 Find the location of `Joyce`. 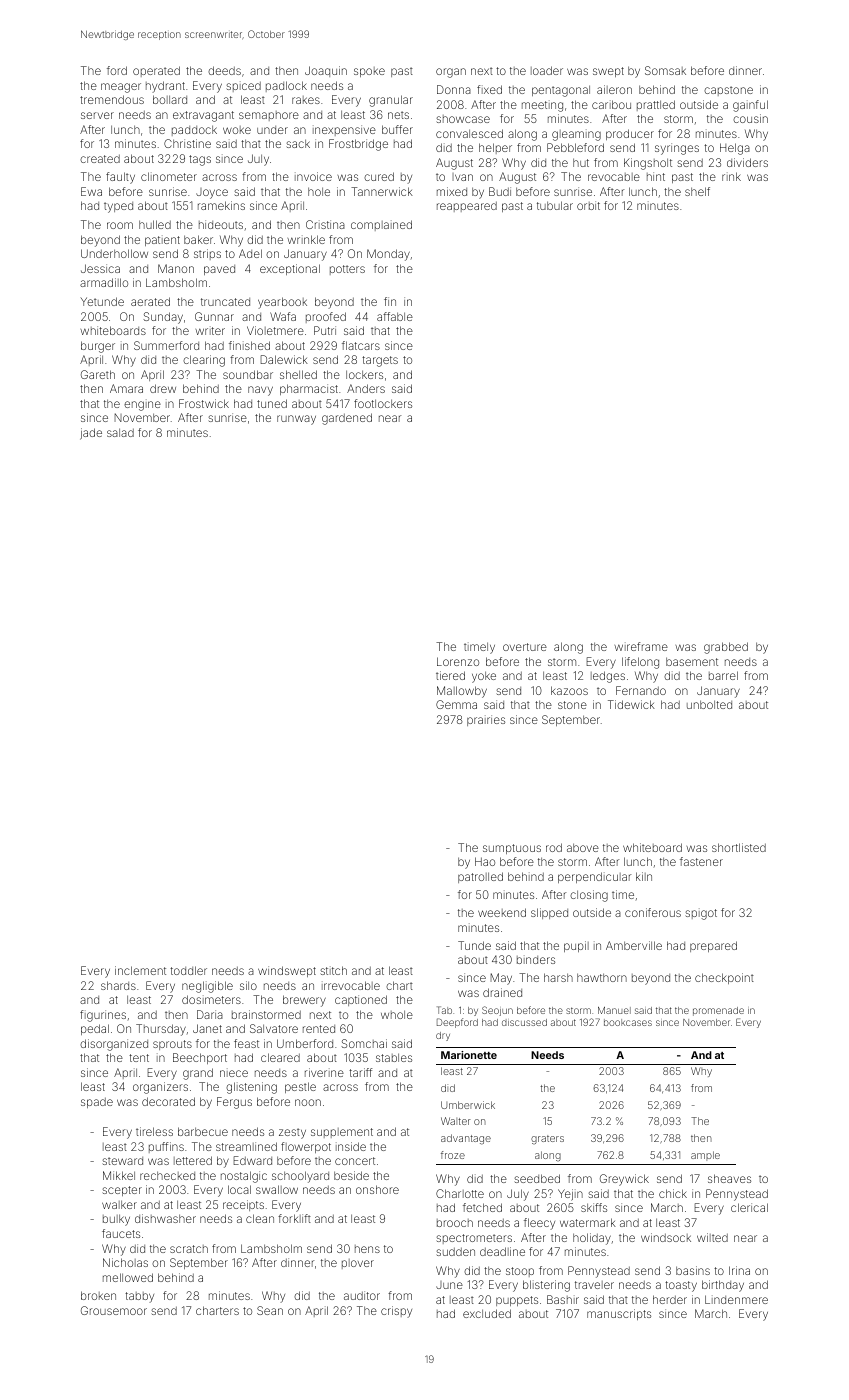

Joyce is located at coordinates (212, 193).
